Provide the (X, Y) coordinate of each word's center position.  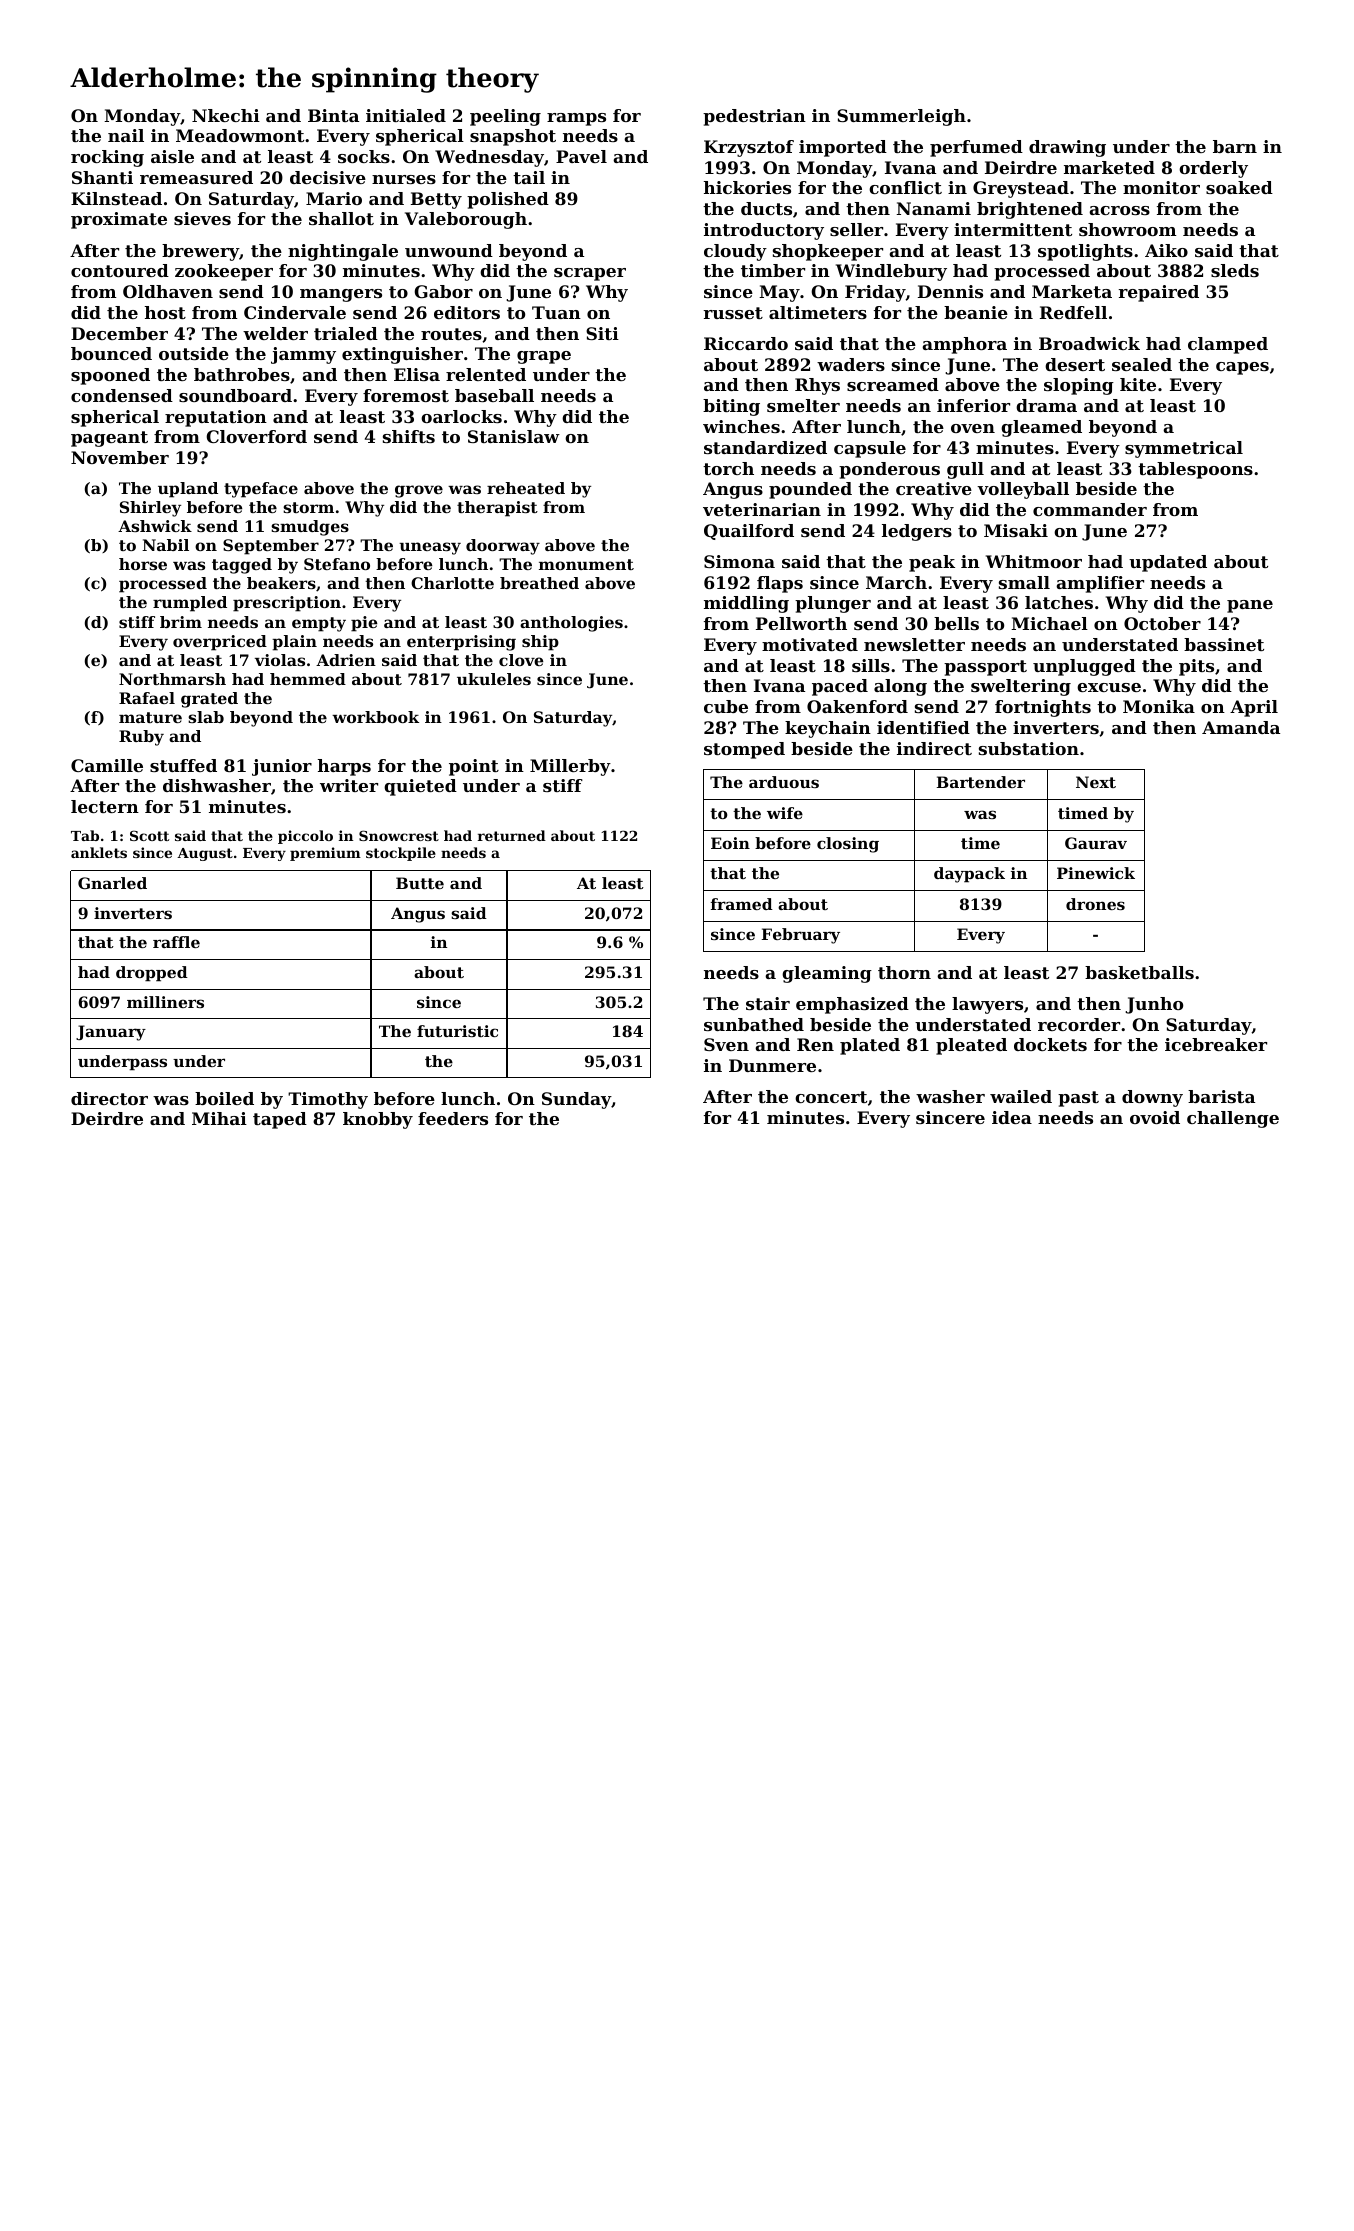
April (1254, 708)
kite (1138, 384)
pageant (109, 439)
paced (840, 687)
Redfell (1073, 312)
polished (508, 200)
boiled (224, 1098)
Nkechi (226, 115)
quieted (420, 787)
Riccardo (746, 343)
